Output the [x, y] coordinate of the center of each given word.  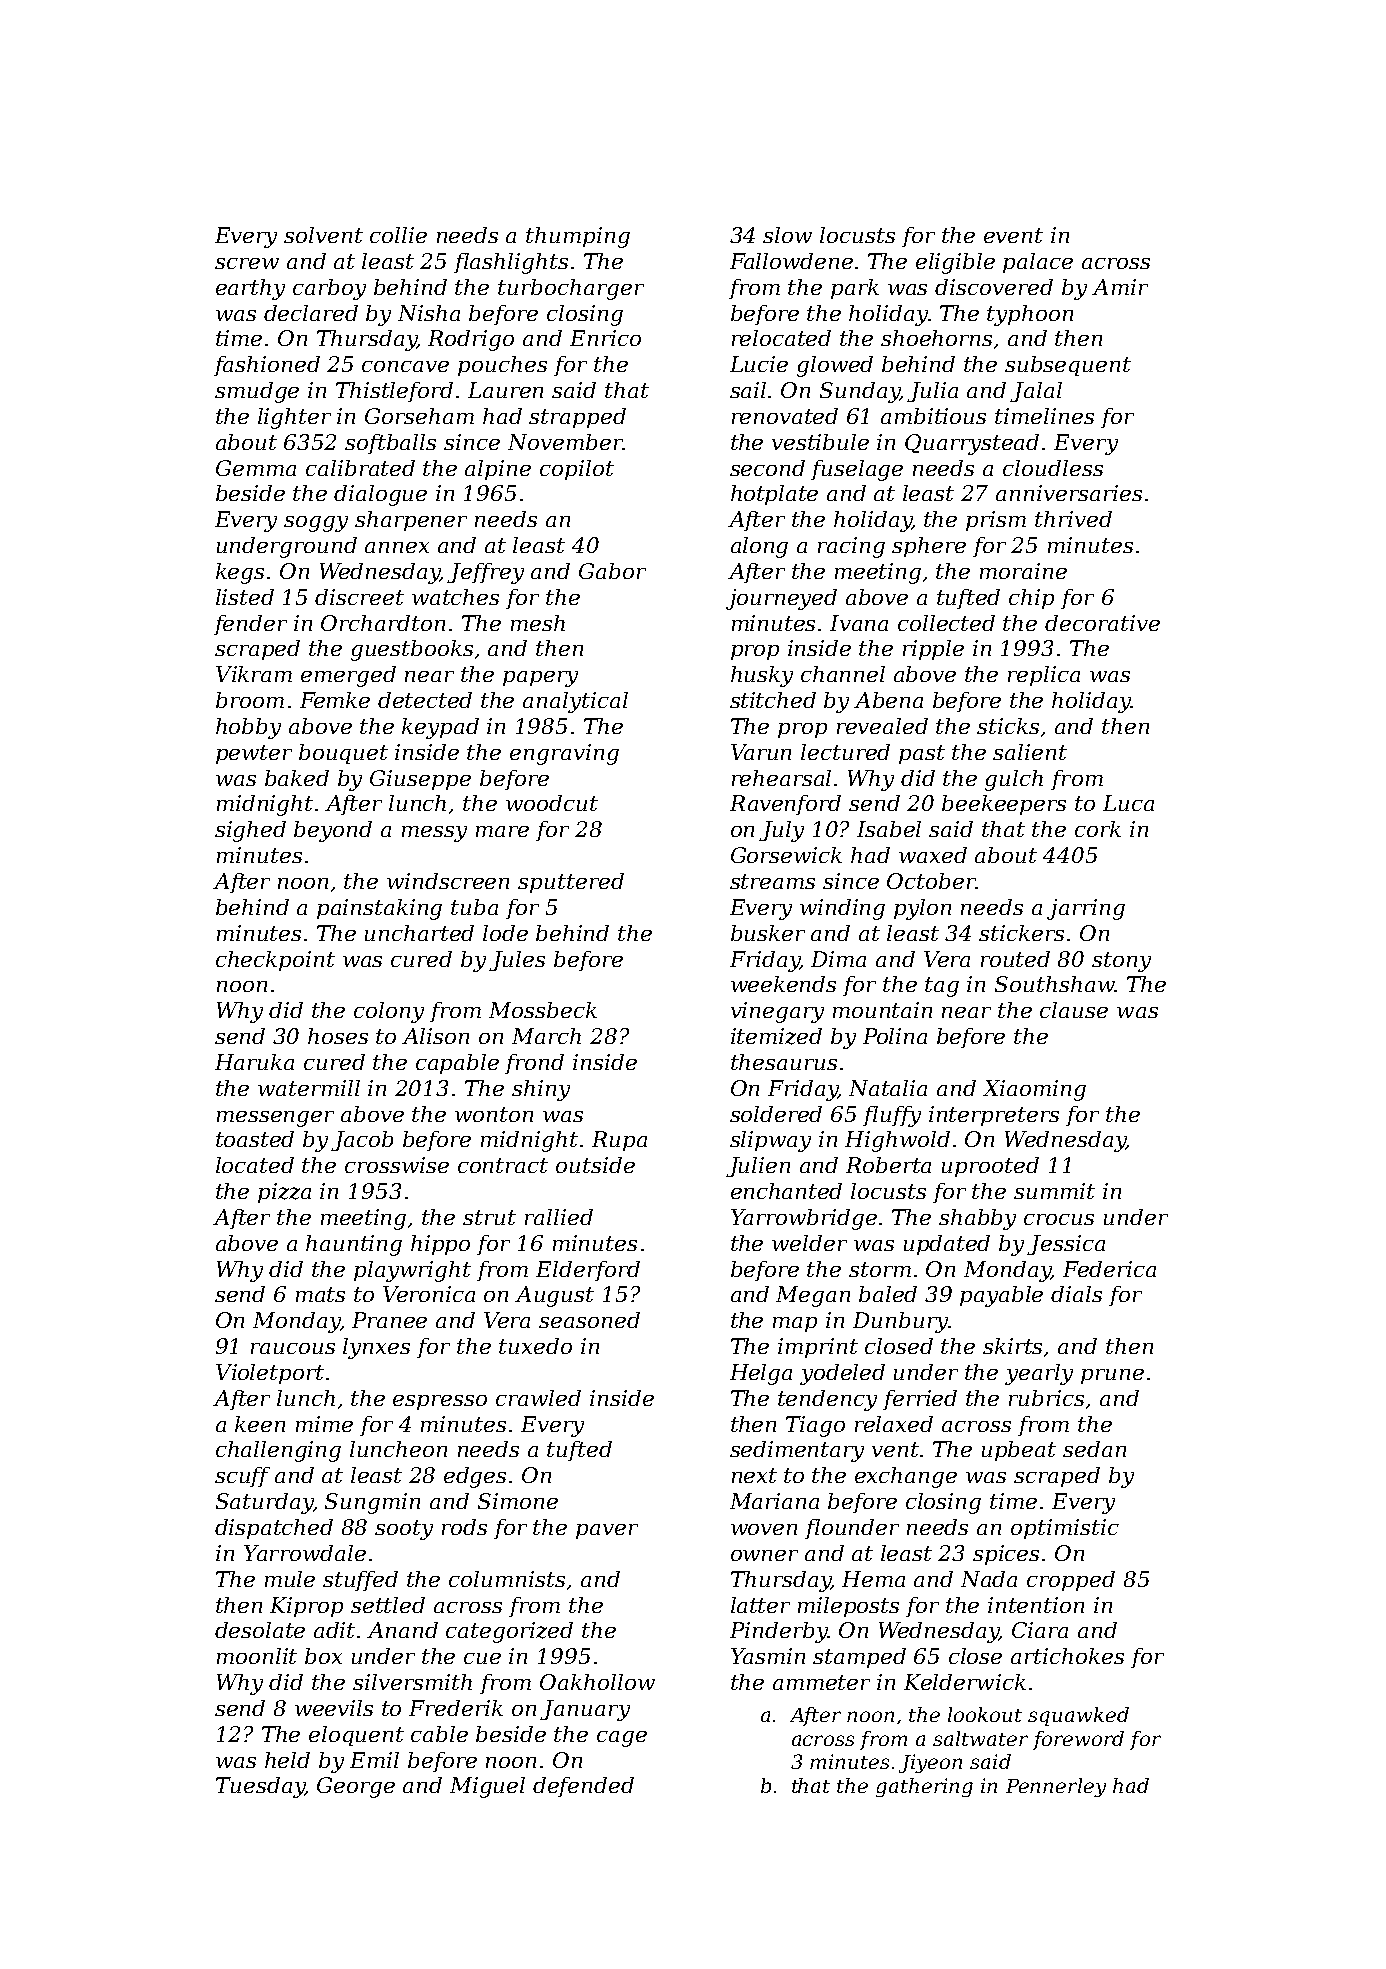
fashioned [267, 366]
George [356, 1787]
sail [748, 390]
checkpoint [275, 961]
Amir [1120, 287]
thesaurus [784, 1062]
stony [1121, 962]
